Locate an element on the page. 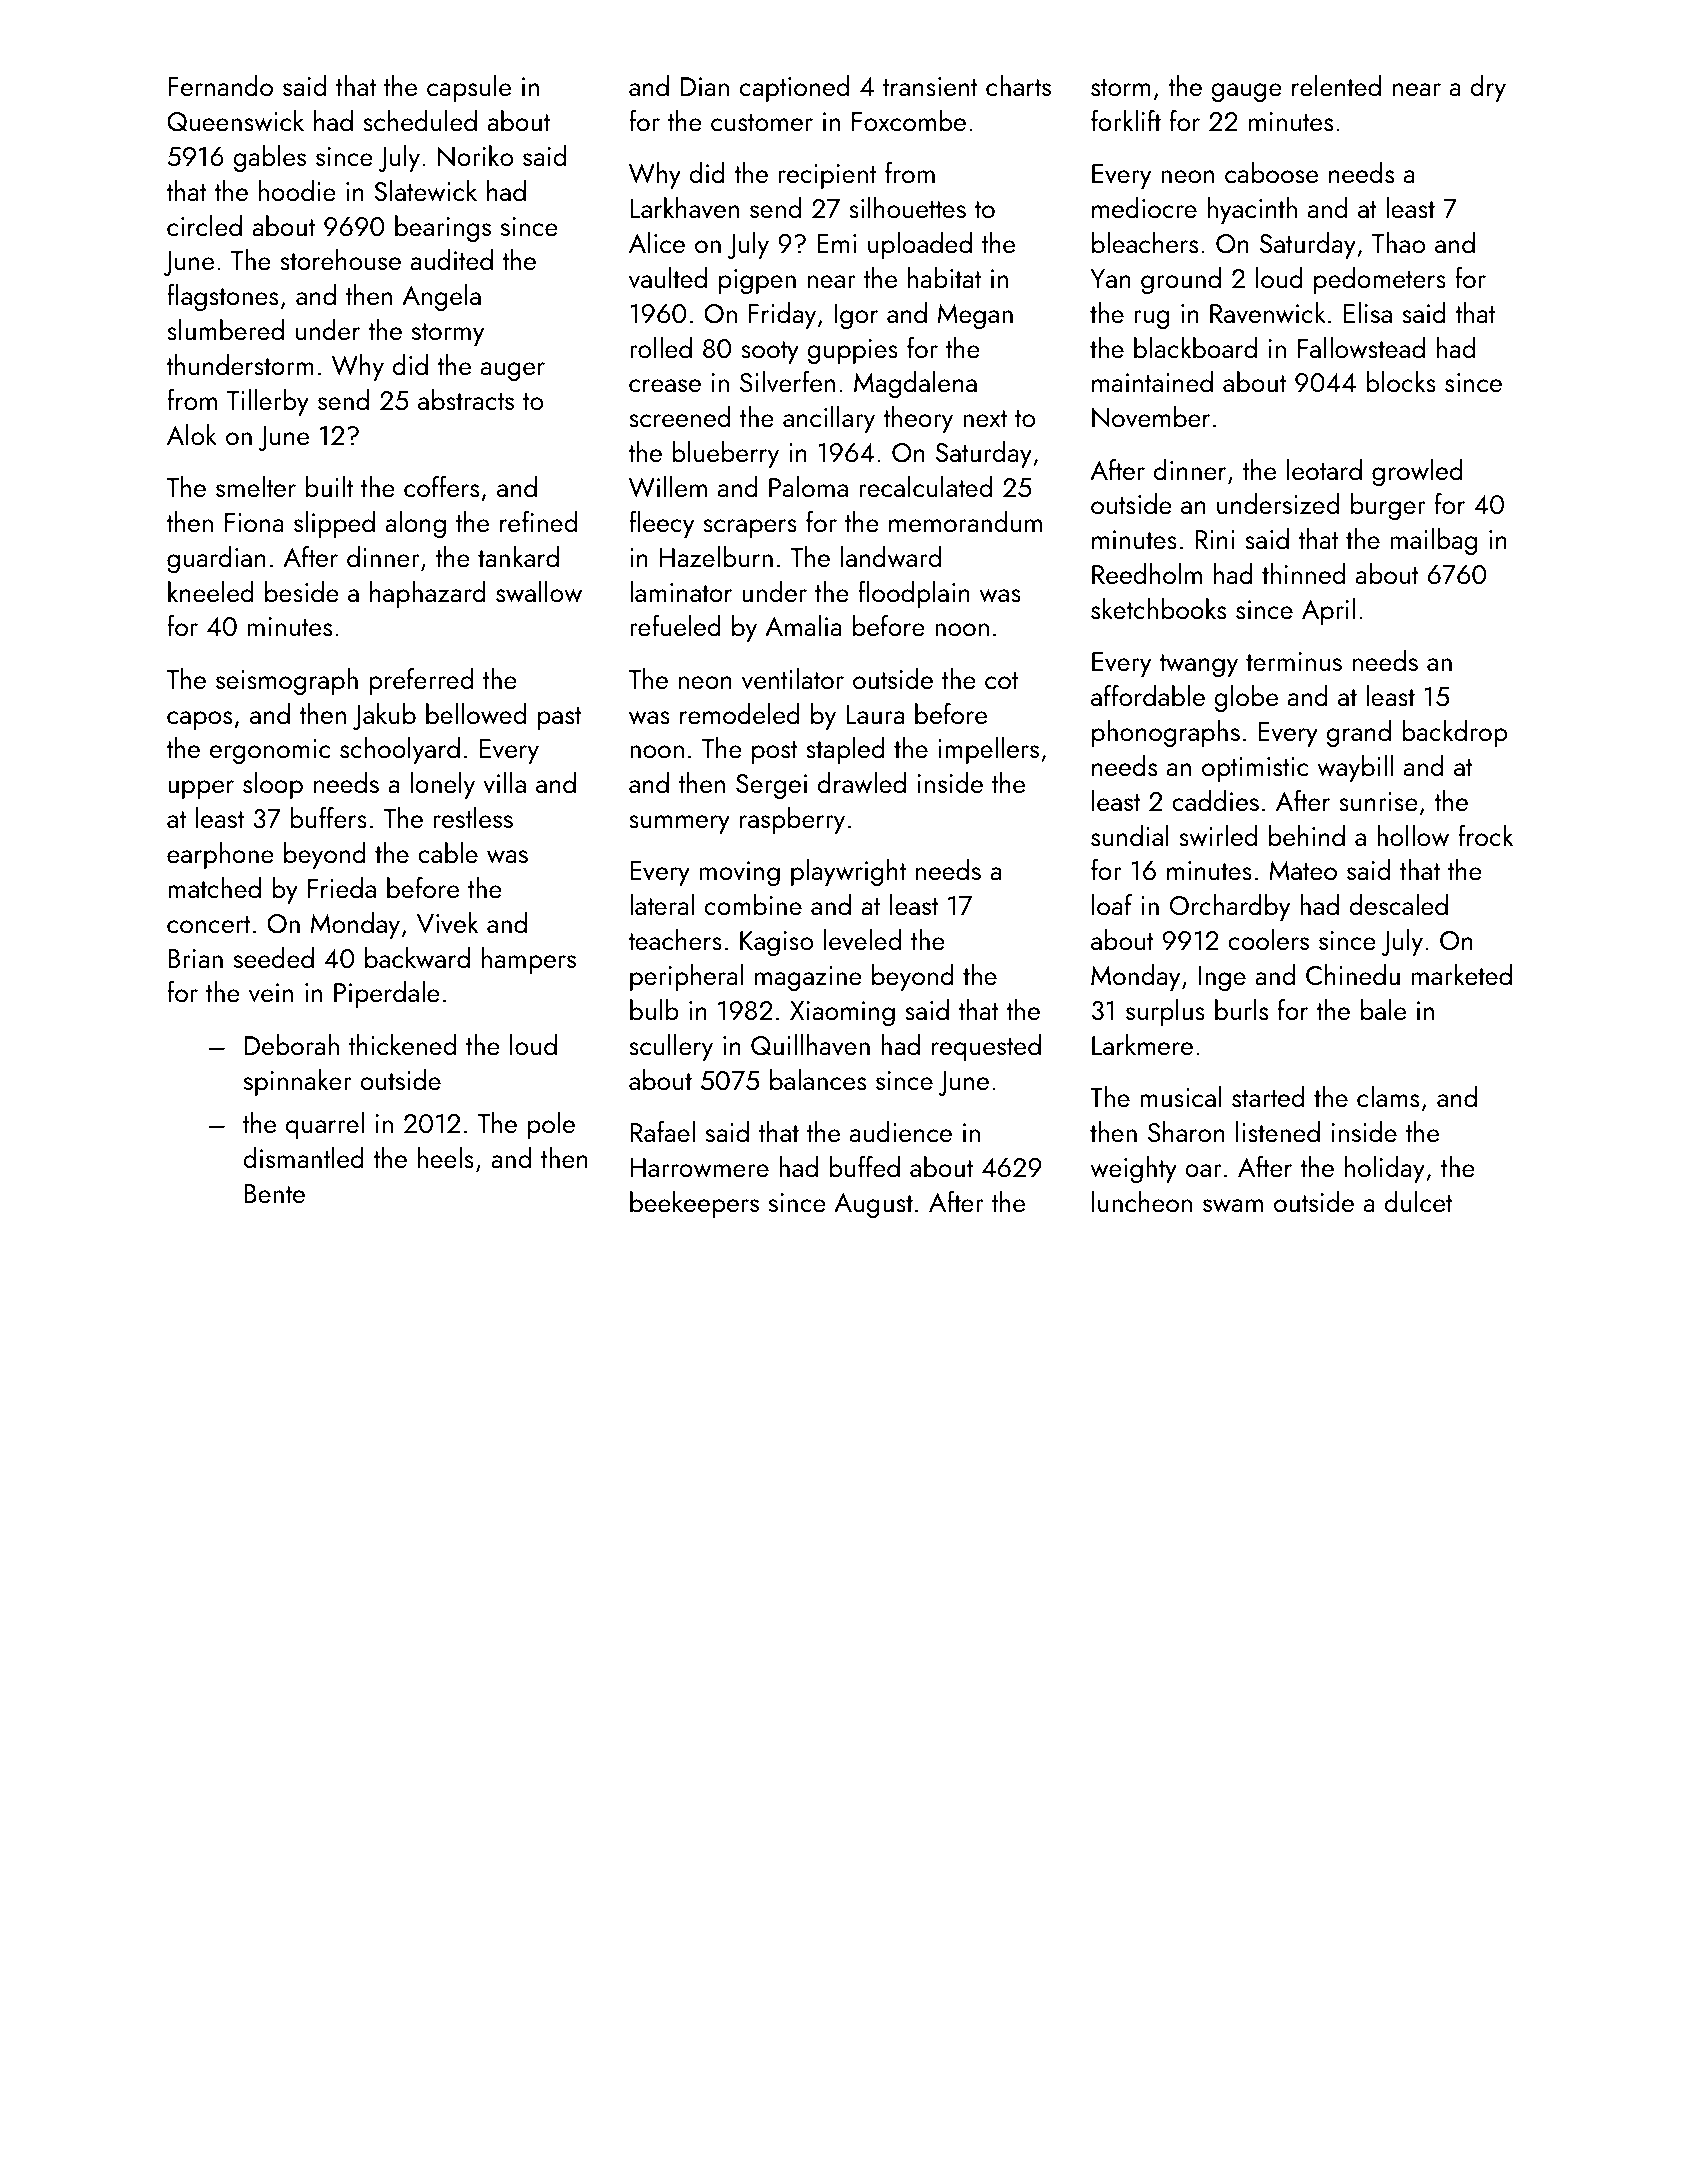  floodplain is located at coordinates (914, 594).
